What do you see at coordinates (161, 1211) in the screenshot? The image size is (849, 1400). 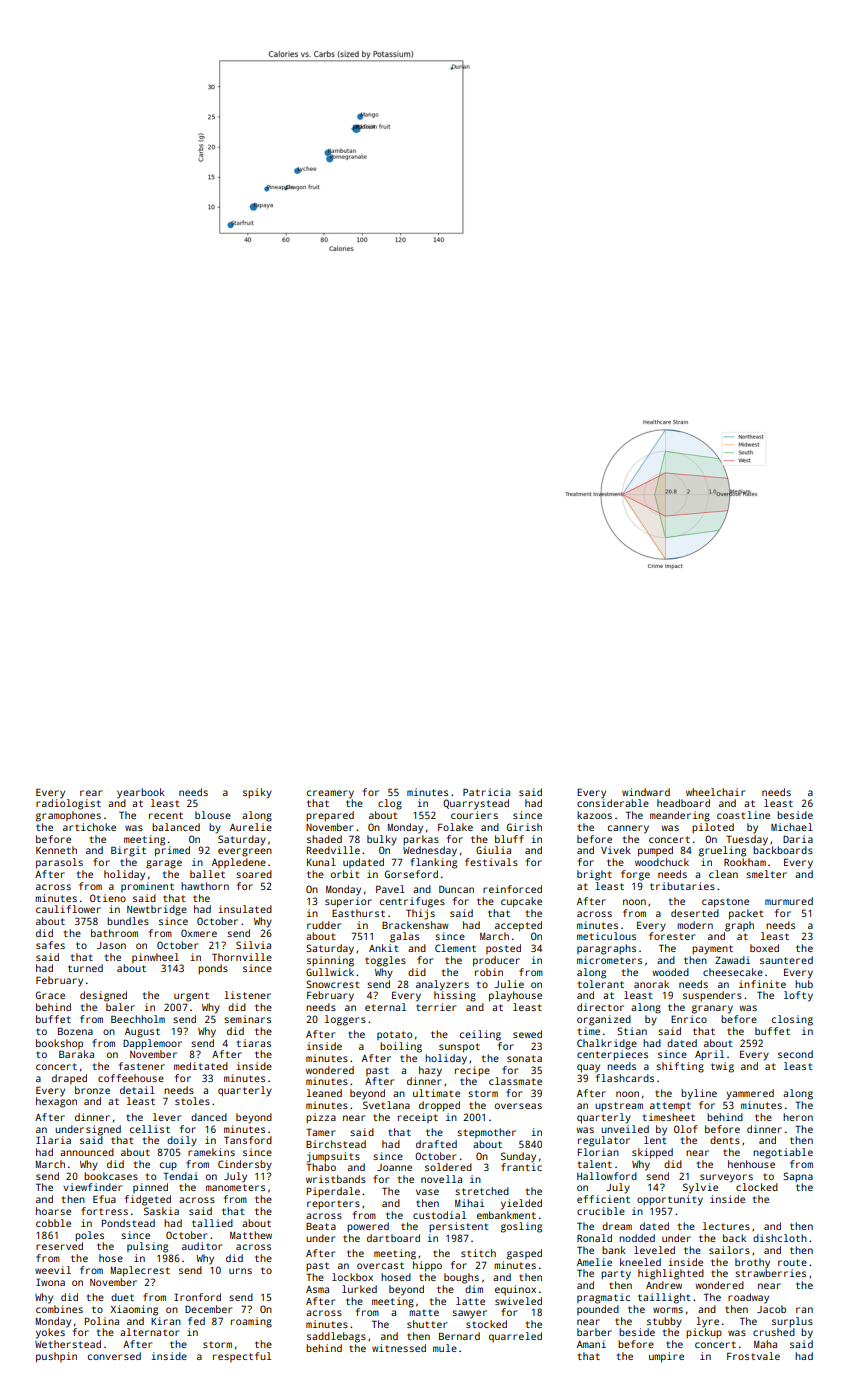 I see `Saskia` at bounding box center [161, 1211].
